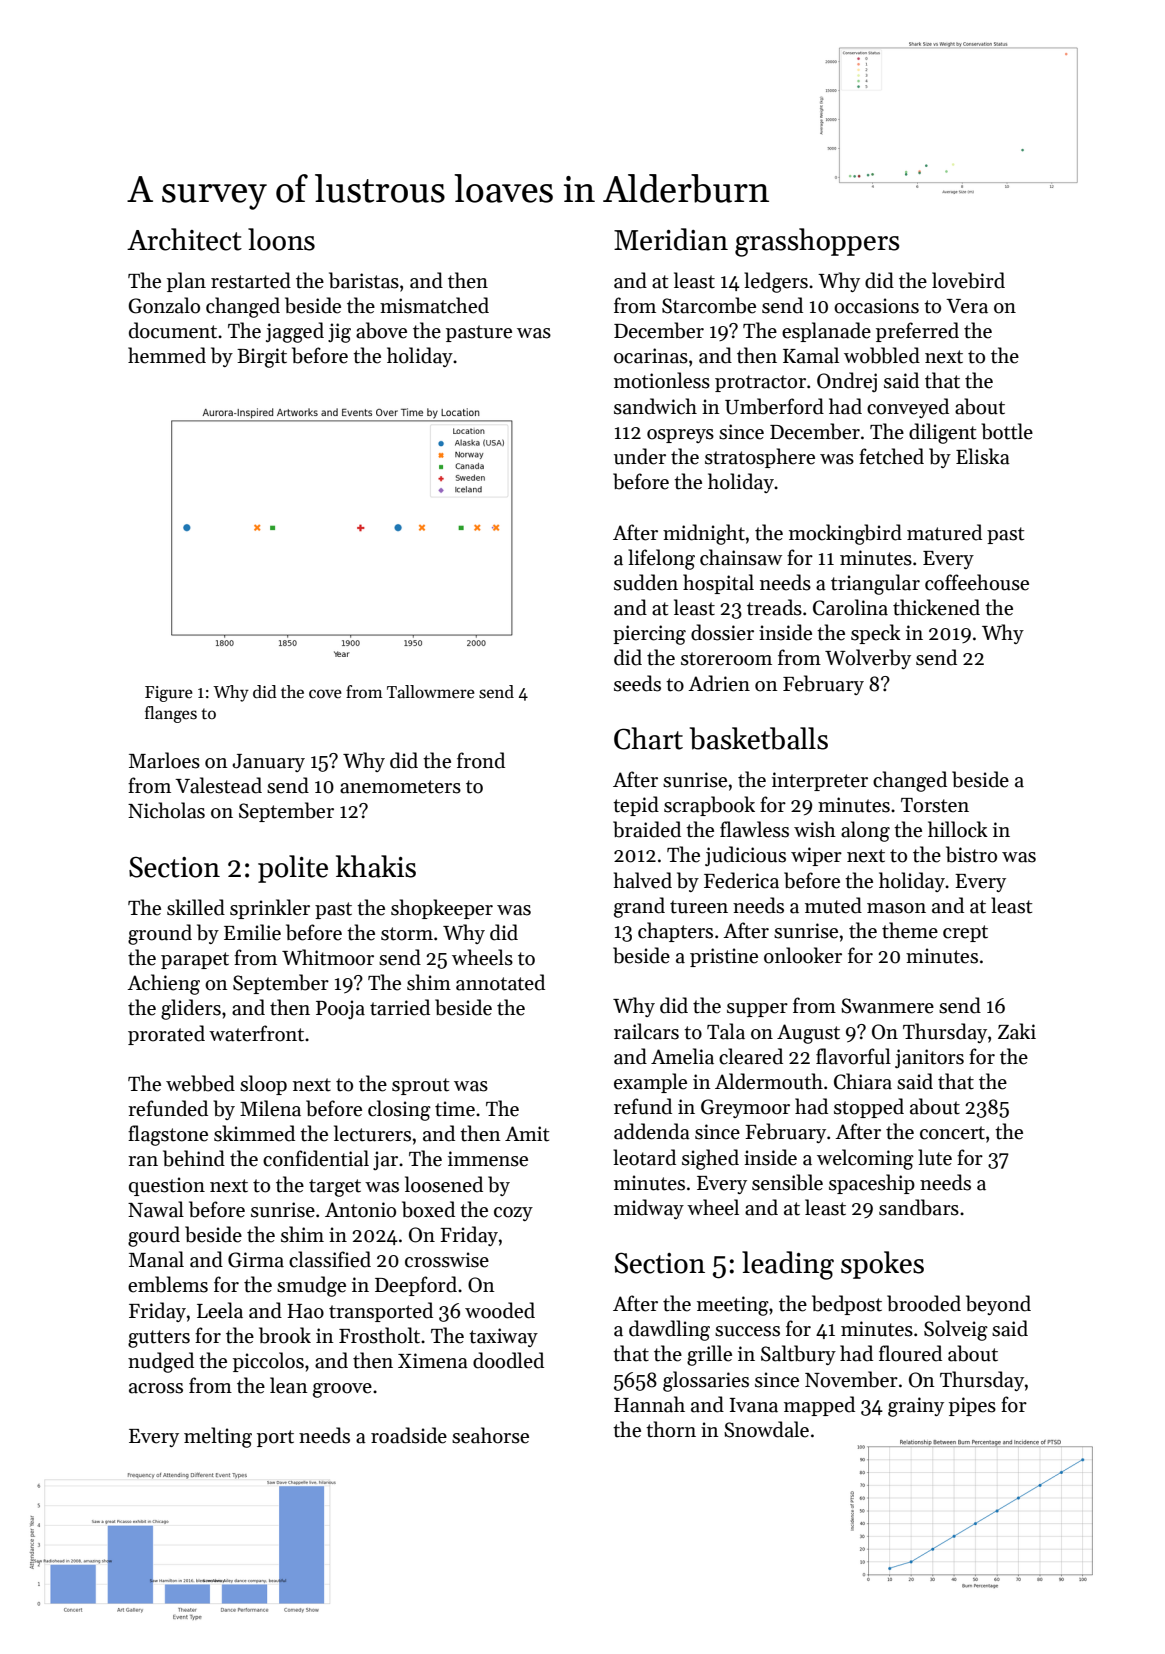  Describe the element at coordinates (171, 714) in the screenshot. I see `flanges` at that location.
